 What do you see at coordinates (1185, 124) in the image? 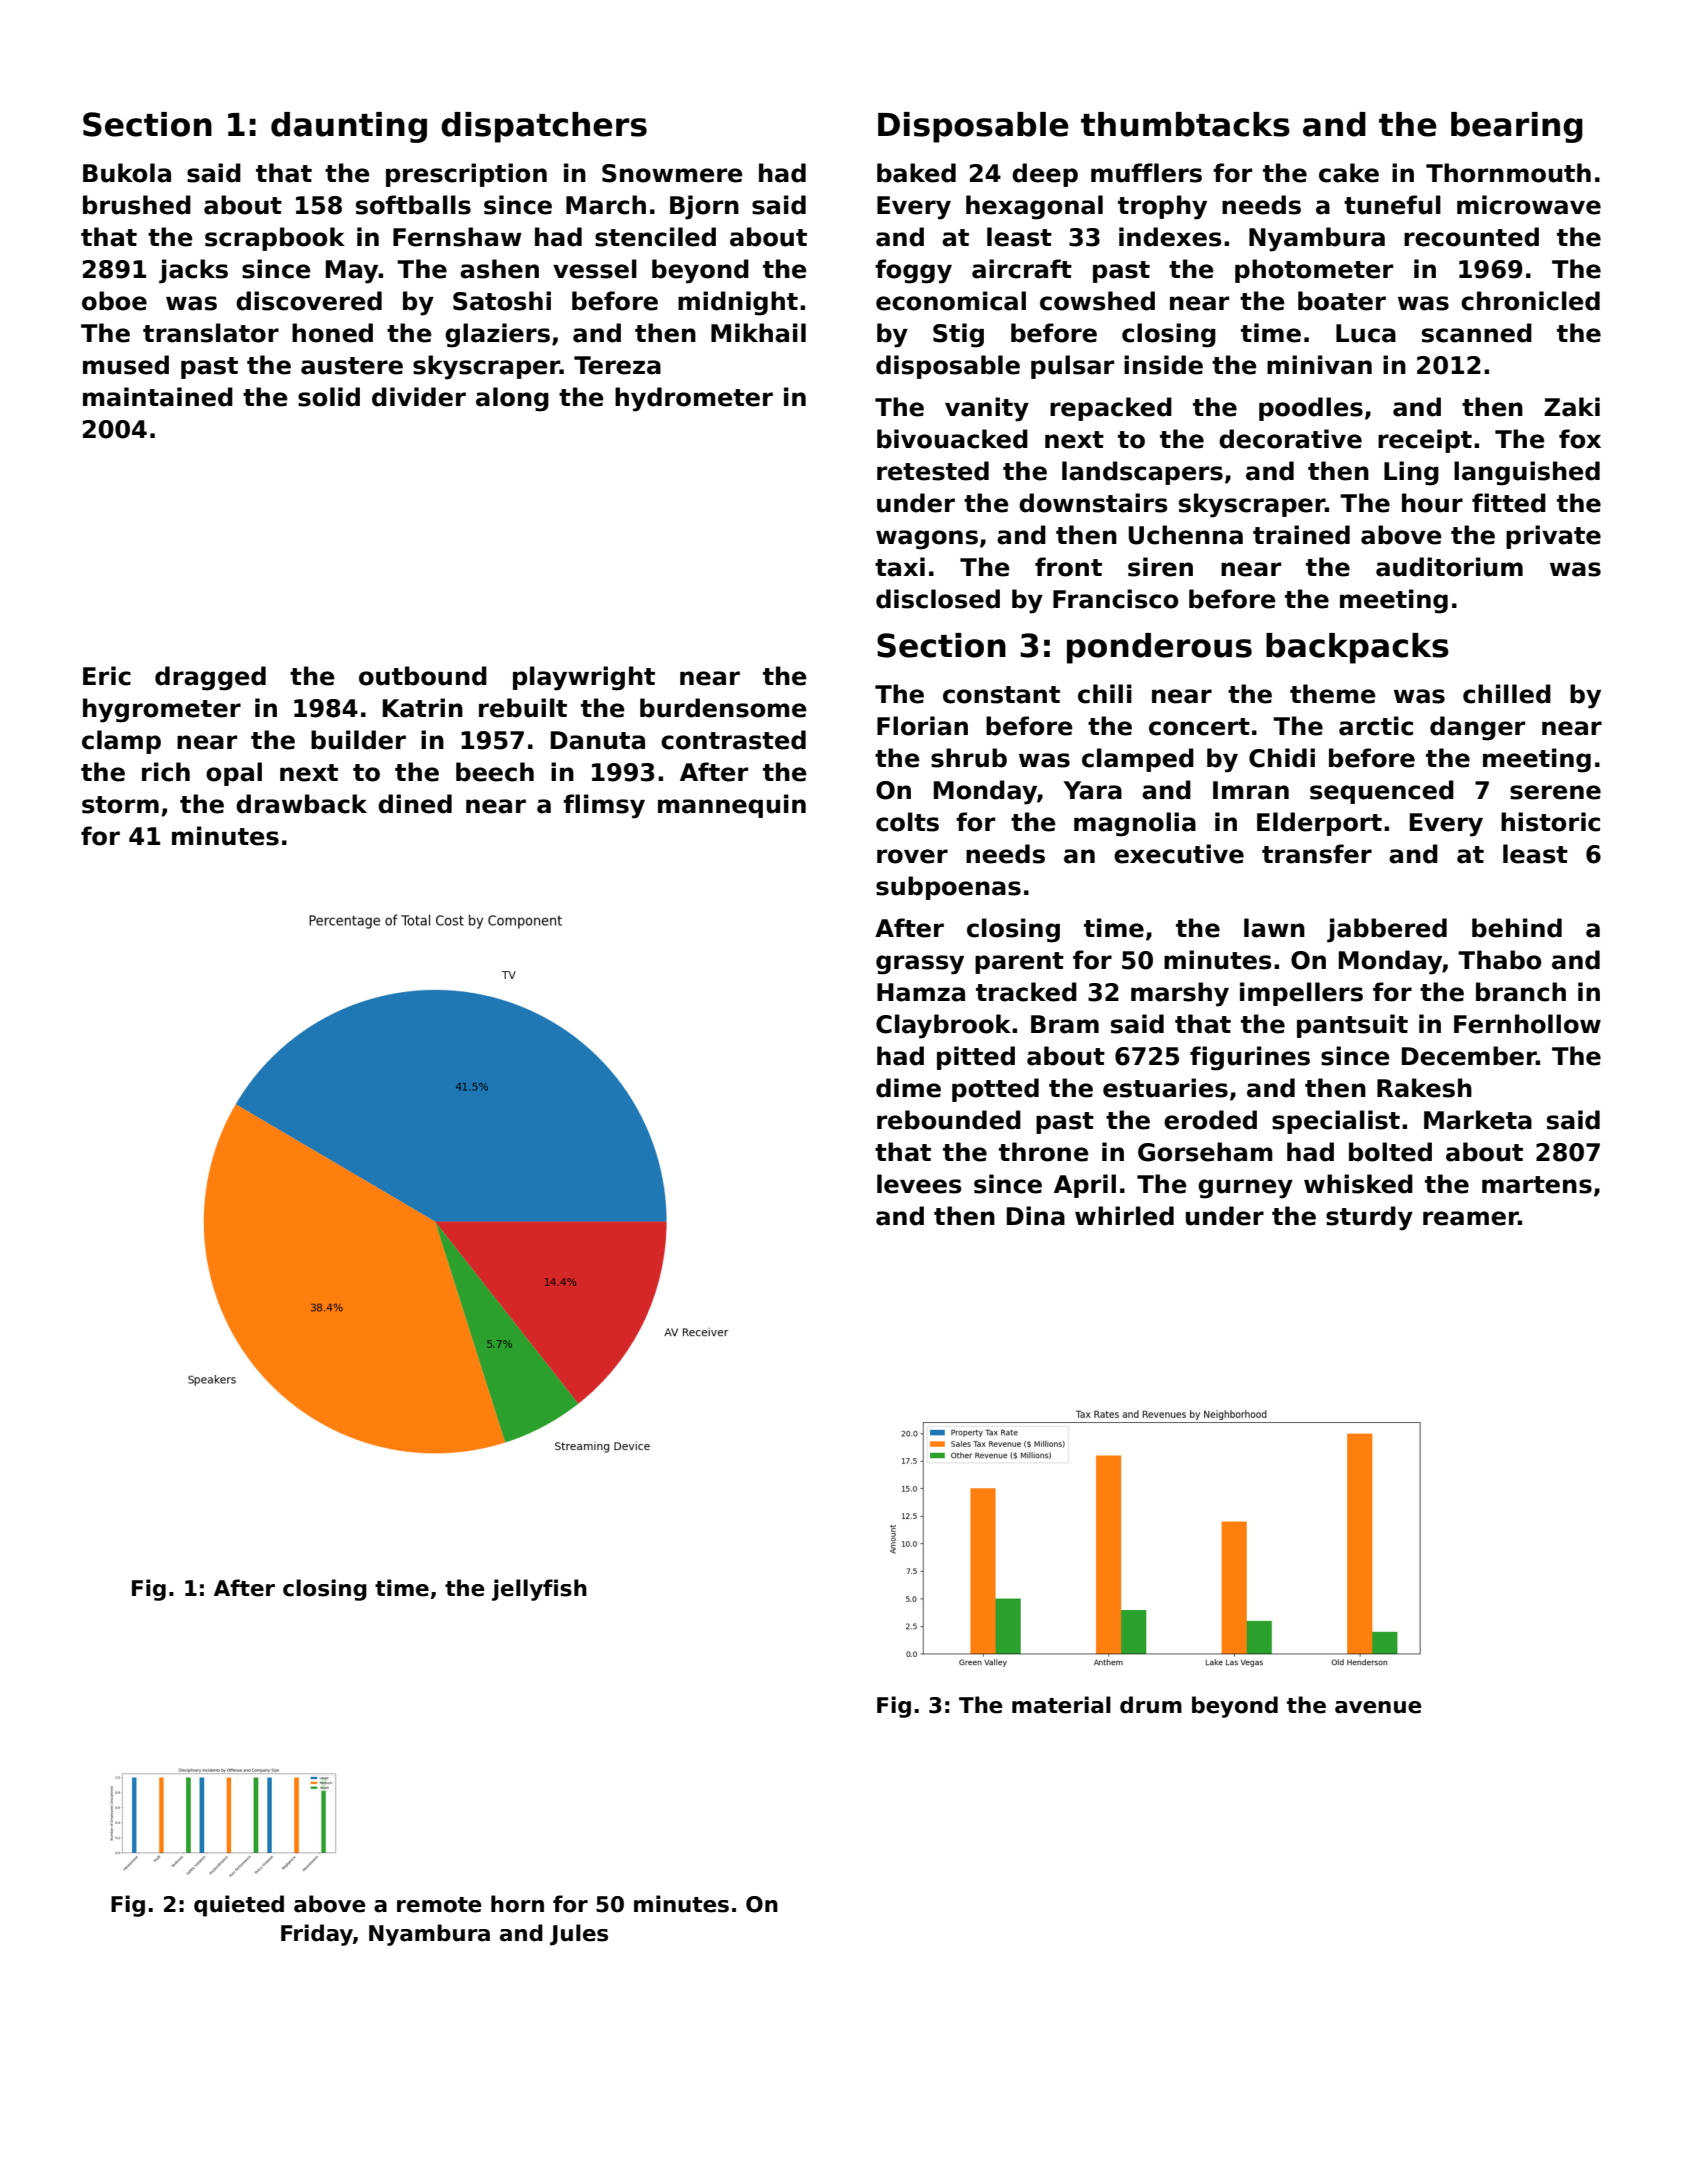
I see `thumbtacks` at bounding box center [1185, 124].
